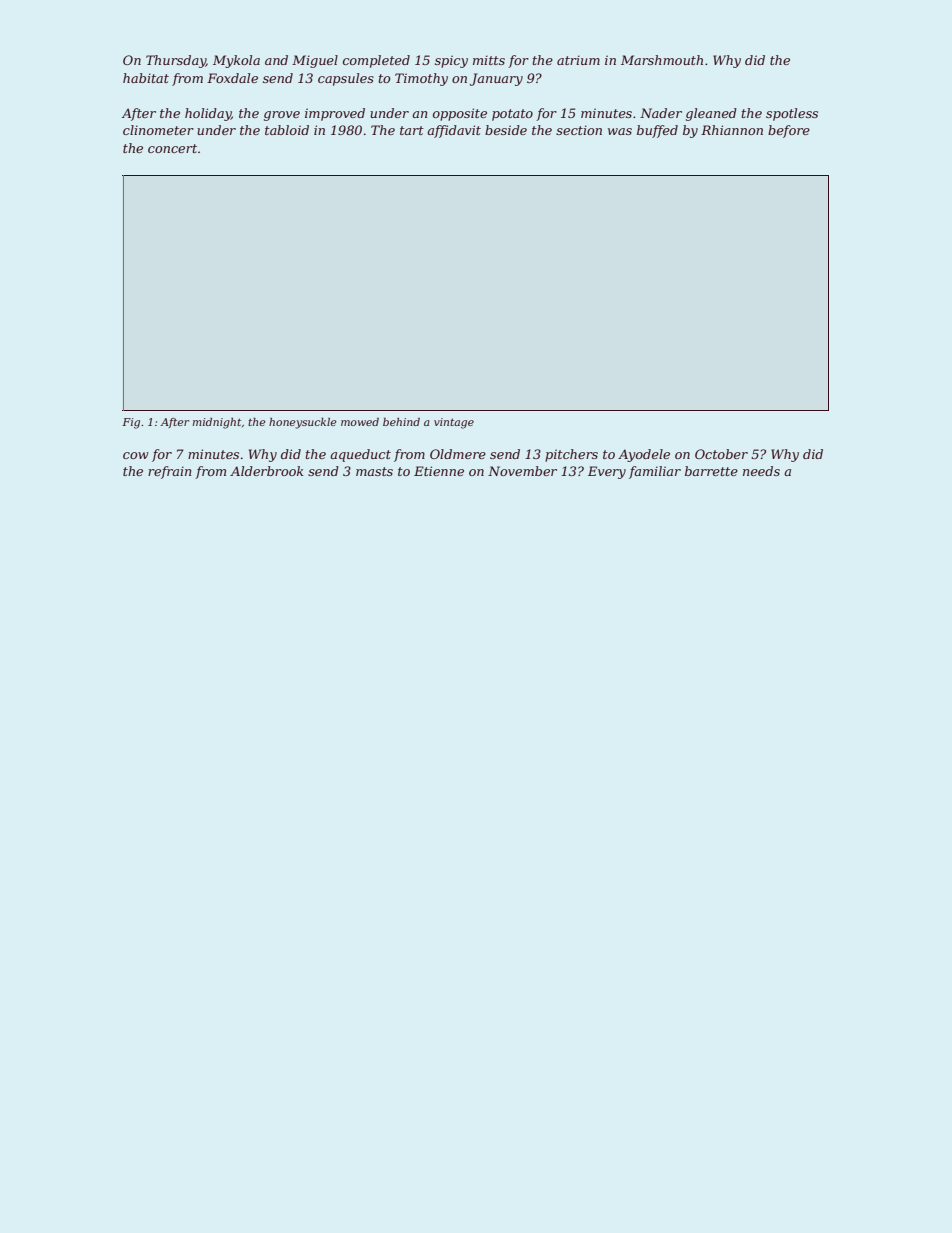 This screenshot has height=1233, width=952. I want to click on November, so click(522, 471).
